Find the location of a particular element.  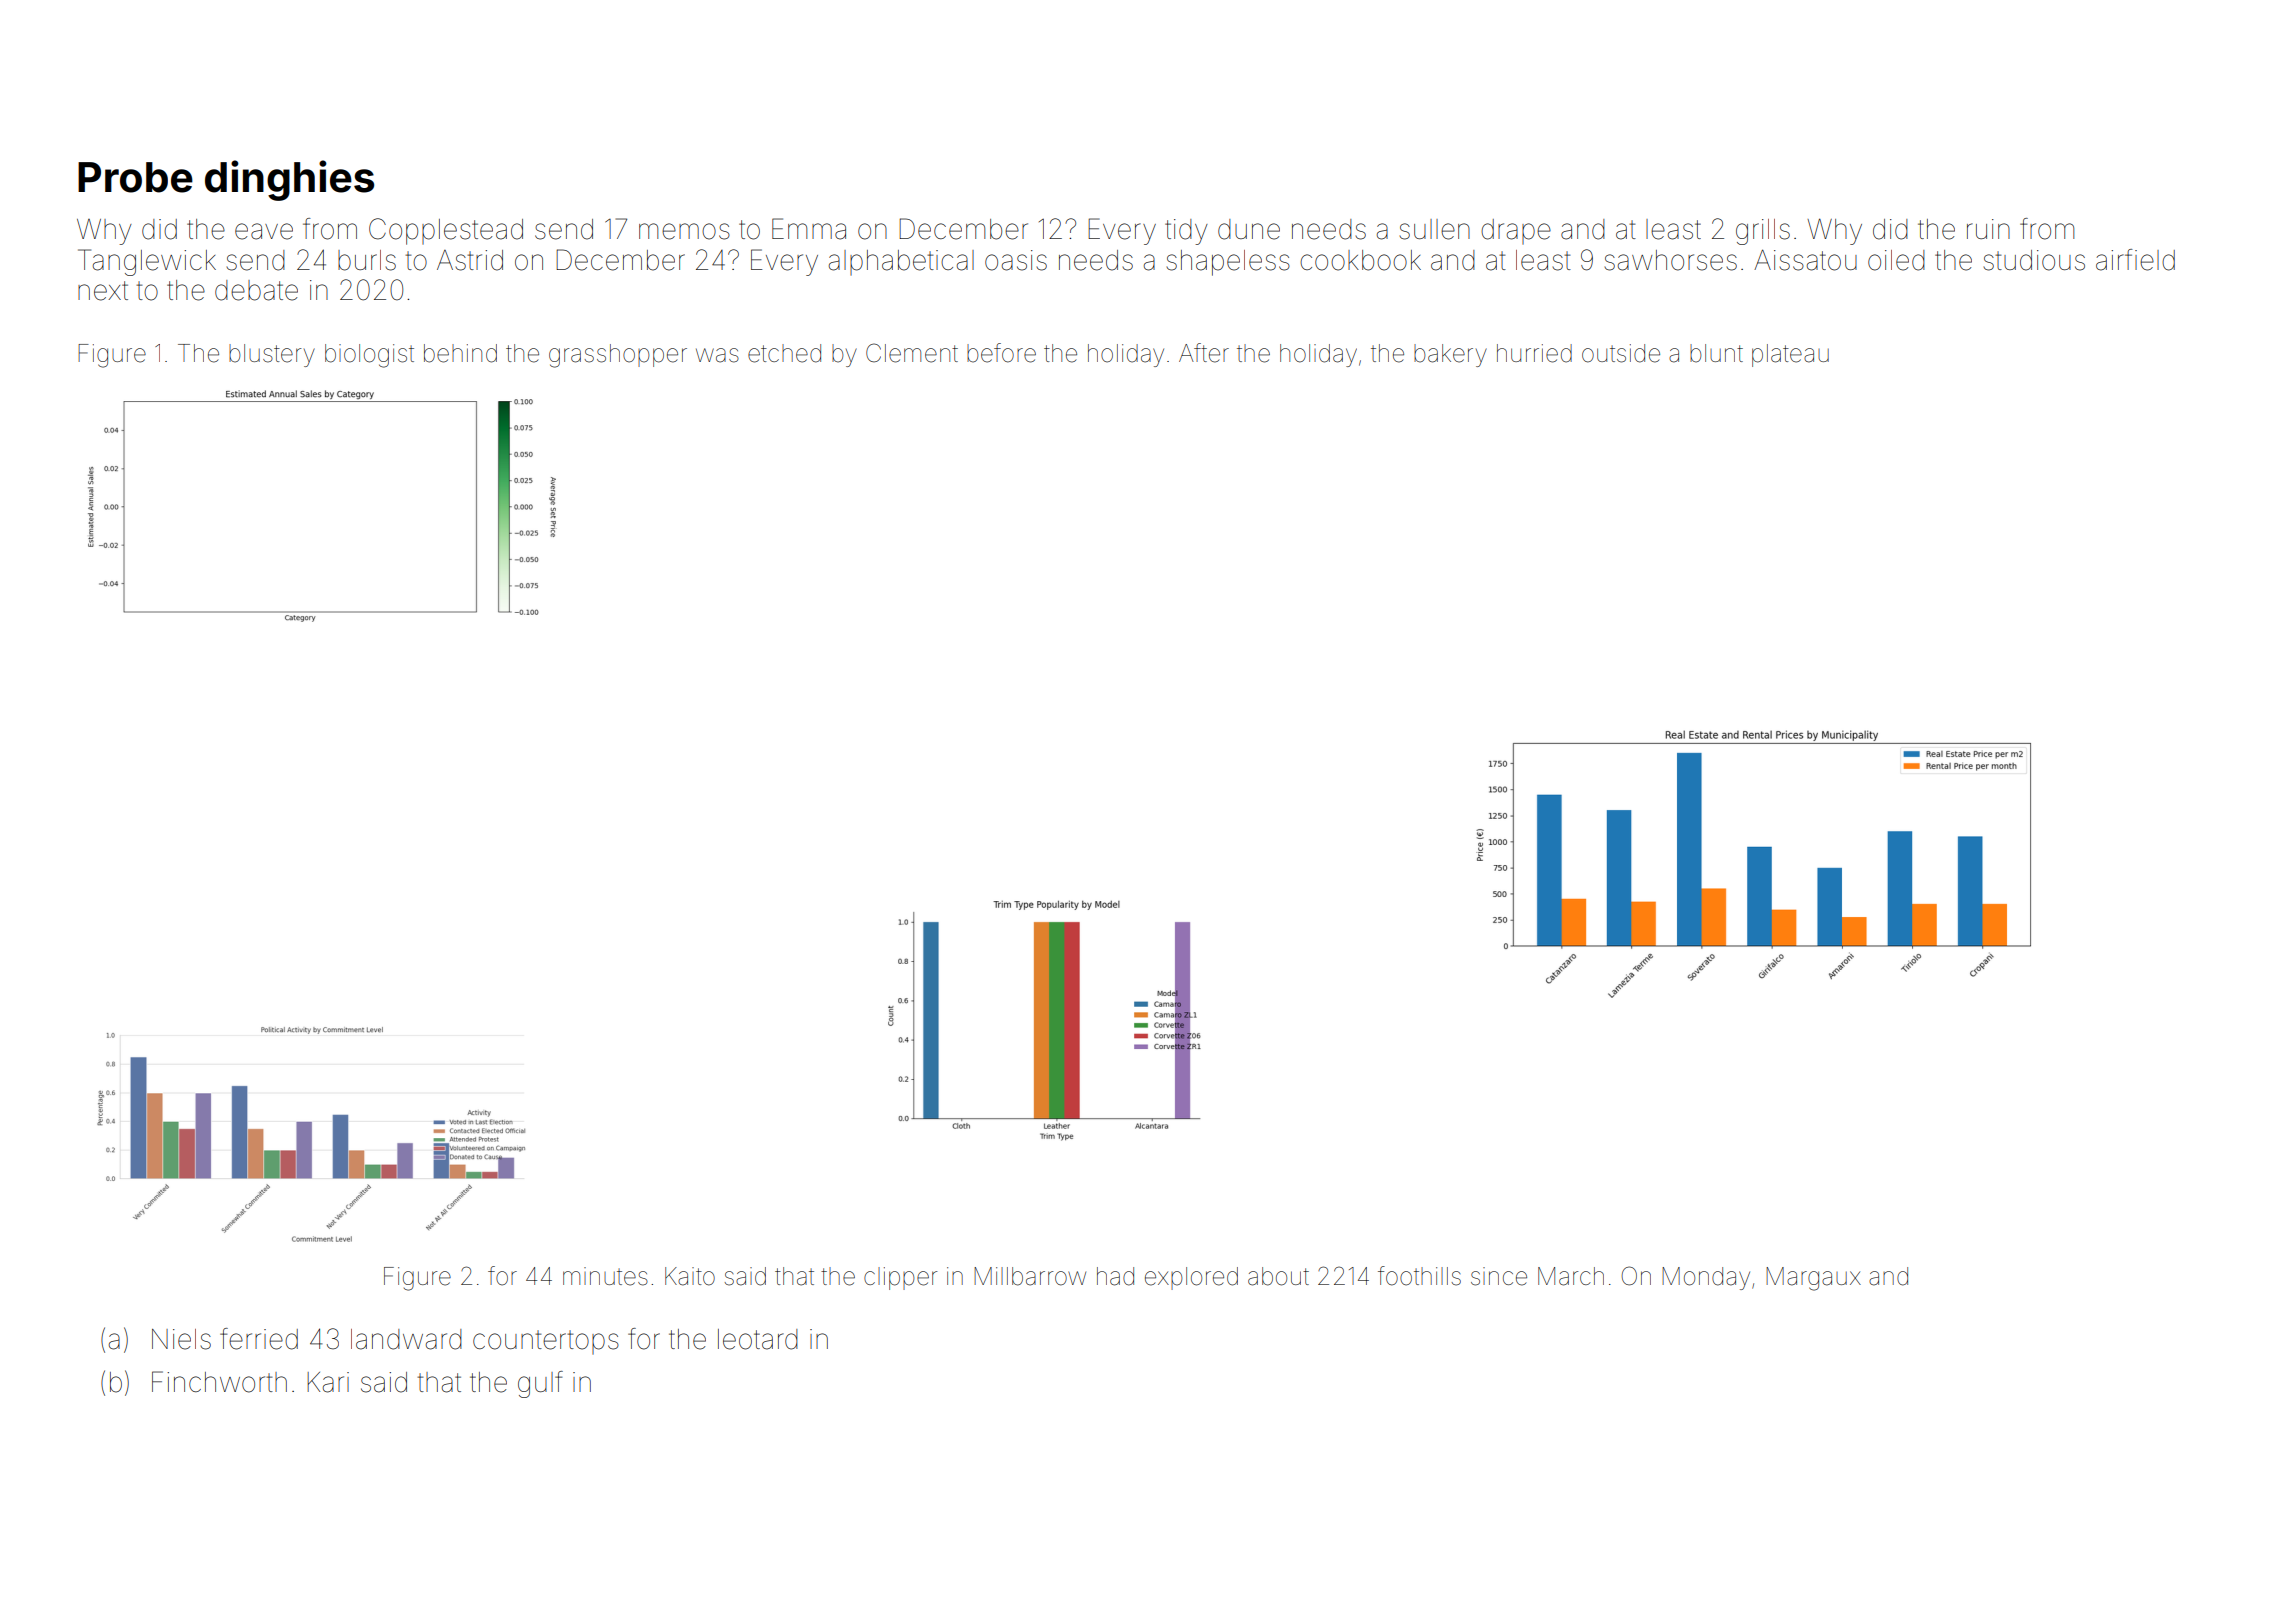

grasshopper is located at coordinates (618, 356).
